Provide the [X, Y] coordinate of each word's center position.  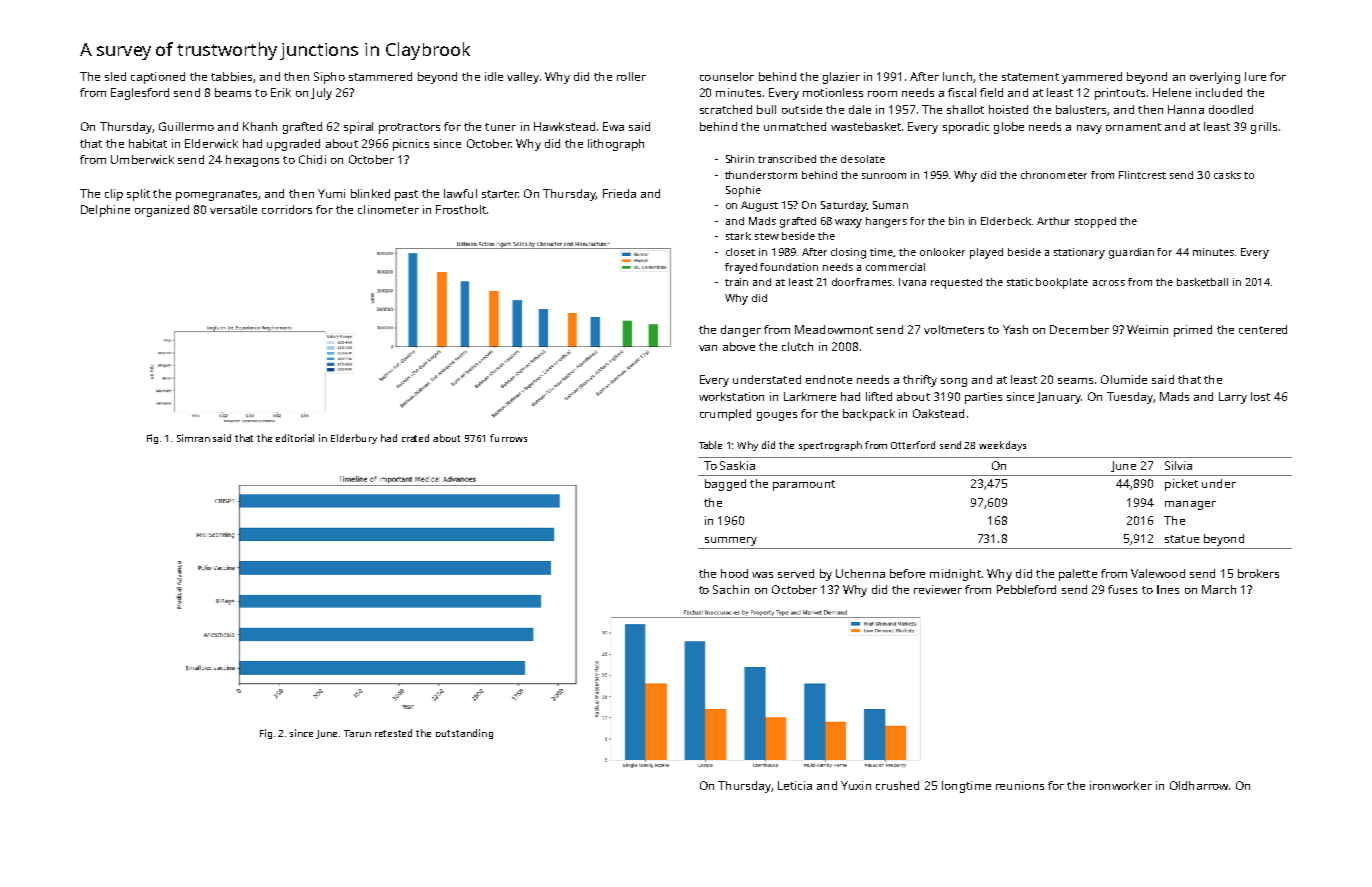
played [986, 253]
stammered [380, 76]
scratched [726, 109]
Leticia [795, 785]
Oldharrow [1199, 785]
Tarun [357, 733]
